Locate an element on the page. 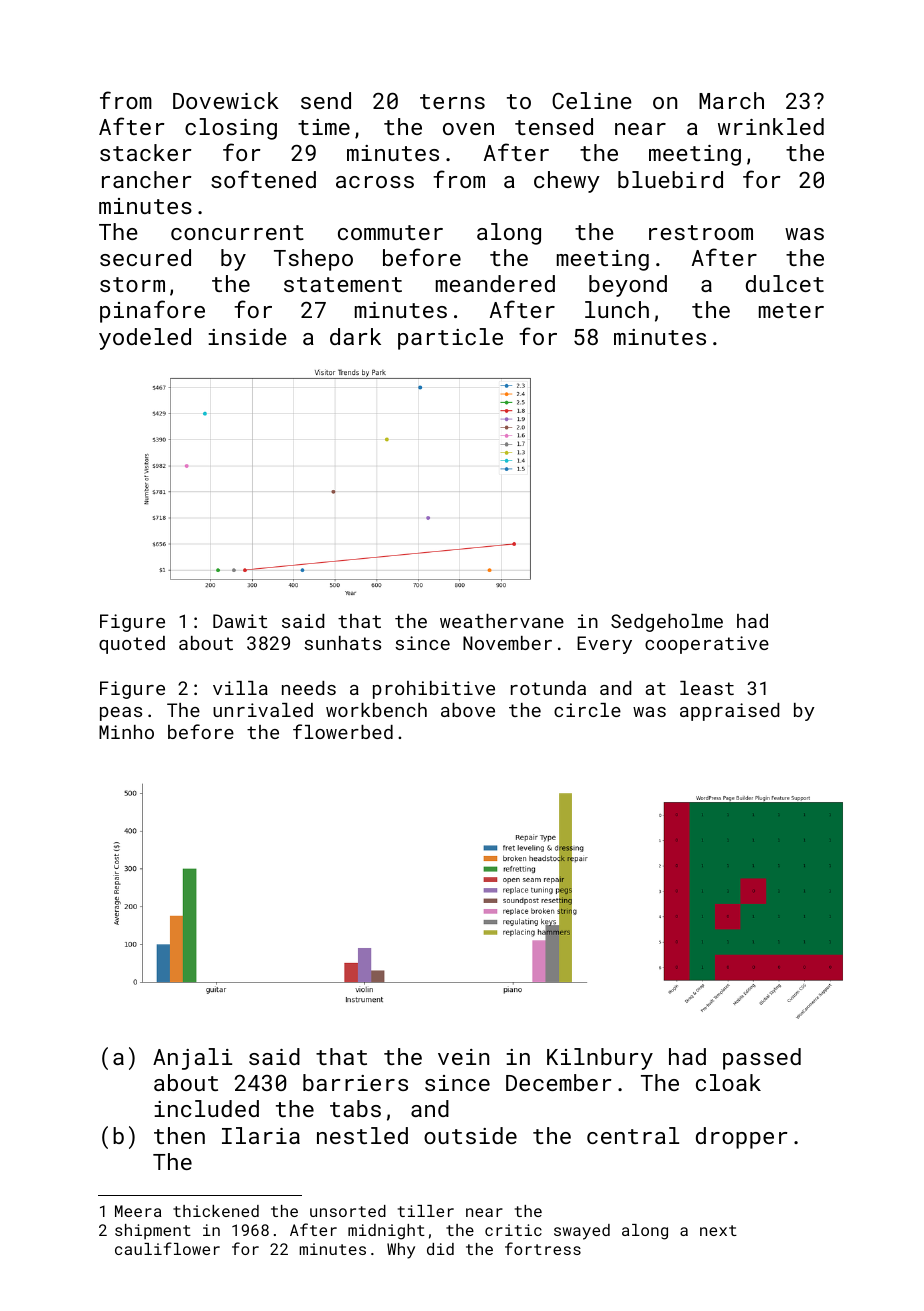  meter is located at coordinates (791, 310).
